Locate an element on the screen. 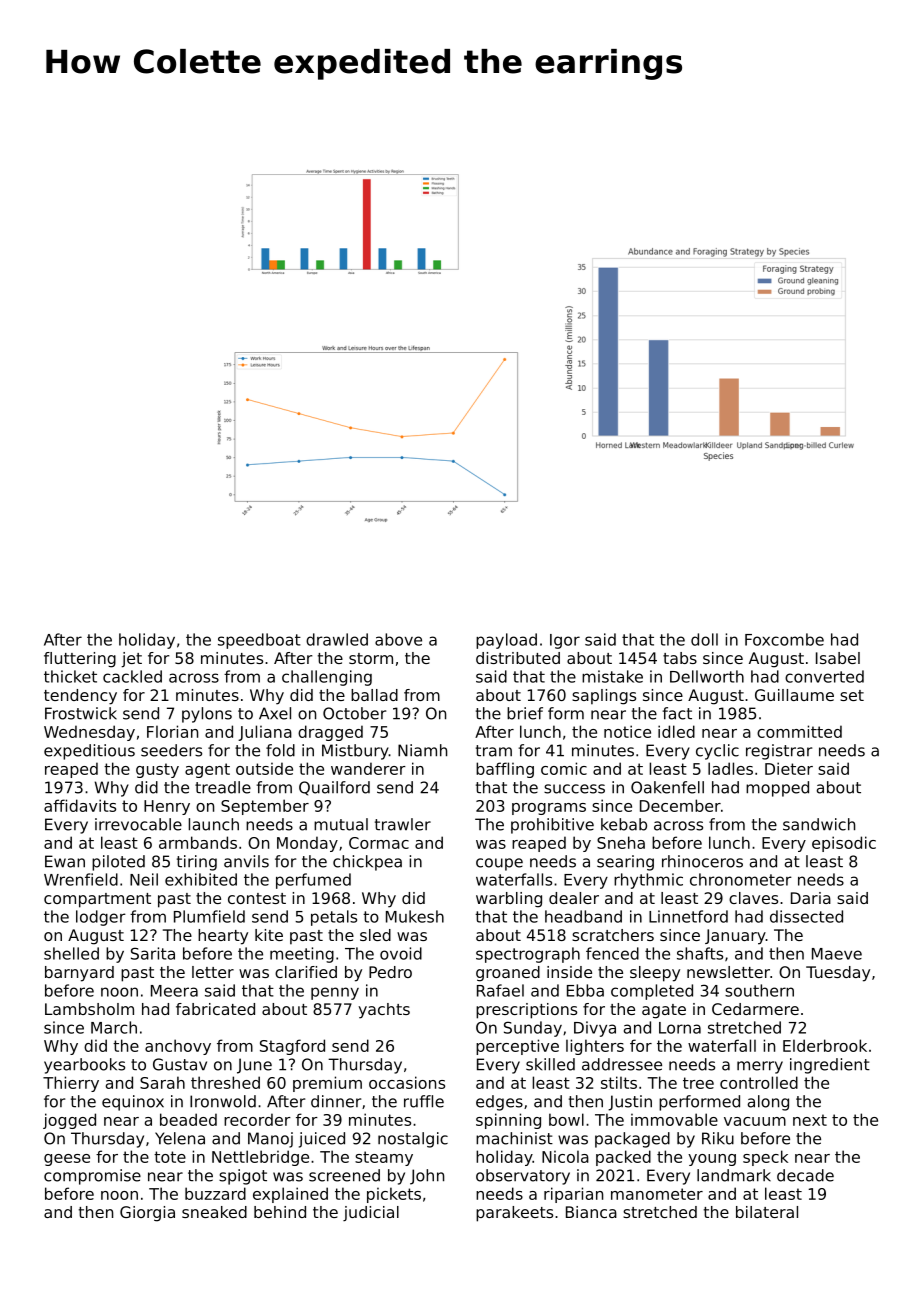 The height and width of the screenshot is (1308, 924). speedboat is located at coordinates (259, 641).
